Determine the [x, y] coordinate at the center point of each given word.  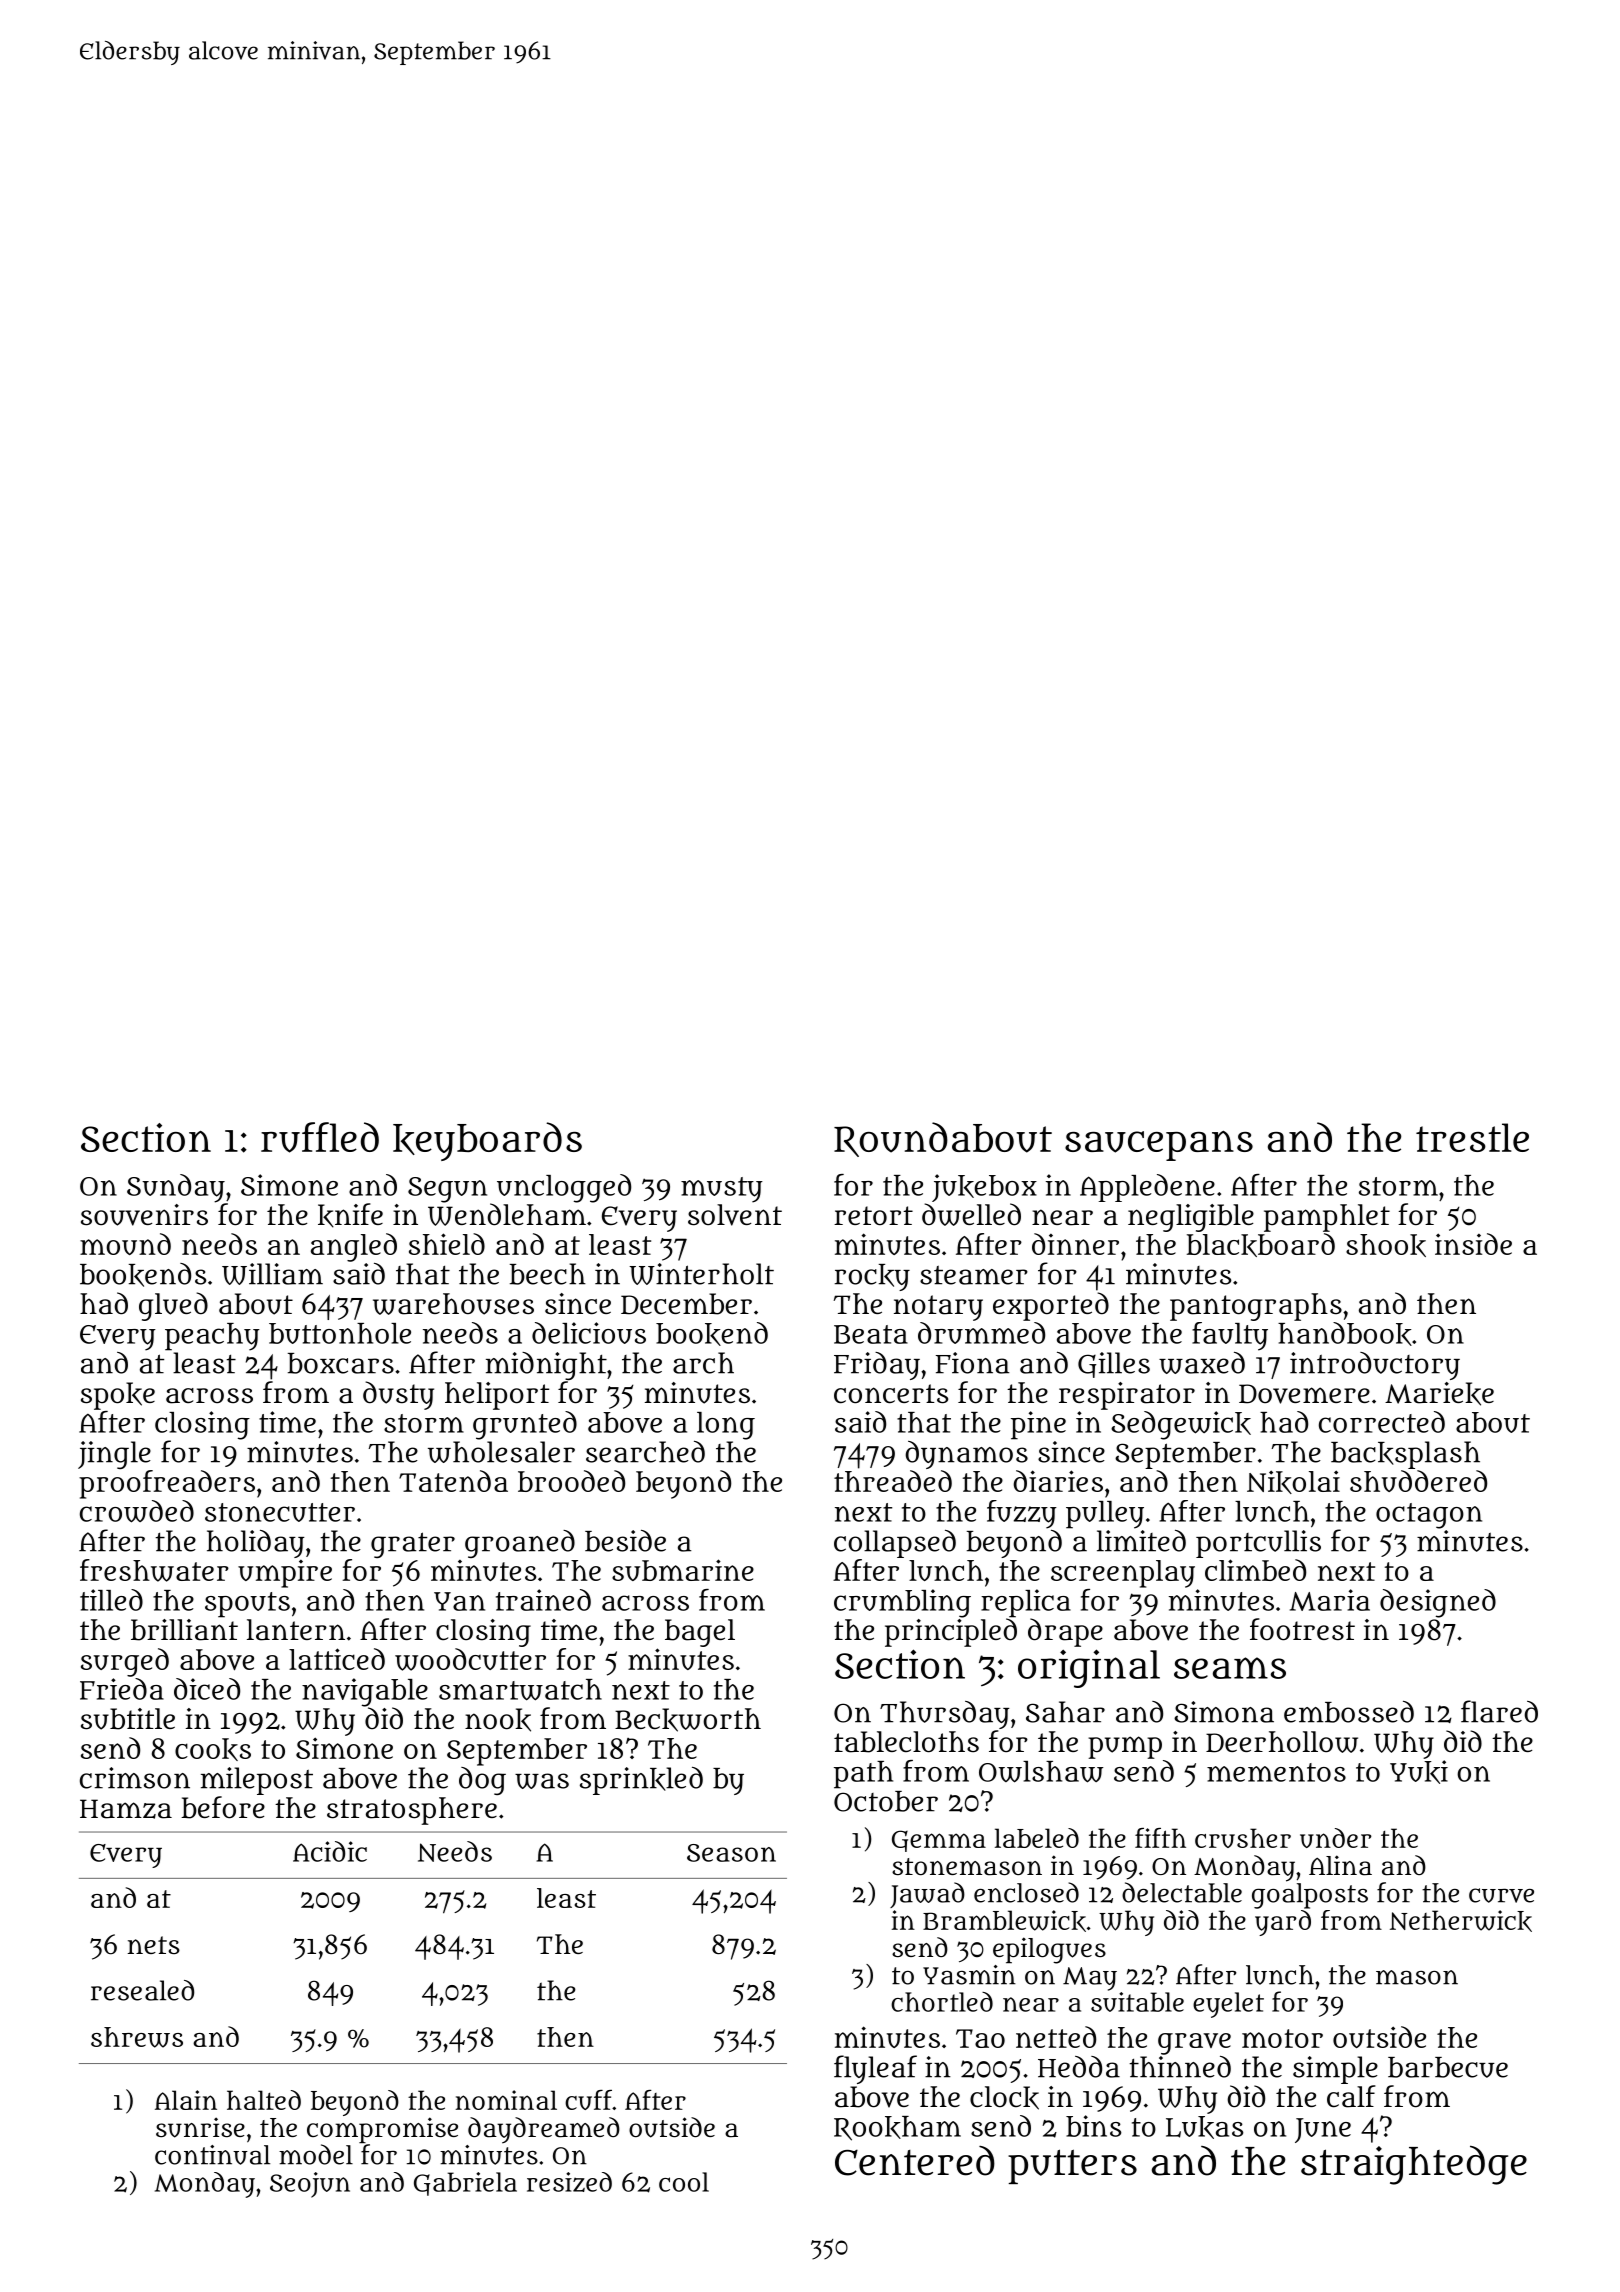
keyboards [487, 1141]
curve [1501, 1895]
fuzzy [1022, 1514]
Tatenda [453, 1481]
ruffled [320, 1137]
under [1336, 1838]
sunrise [200, 2127]
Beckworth [688, 1720]
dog [482, 1781]
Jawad [927, 1895]
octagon [1429, 1516]
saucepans [1159, 1146]
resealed [142, 1990]
